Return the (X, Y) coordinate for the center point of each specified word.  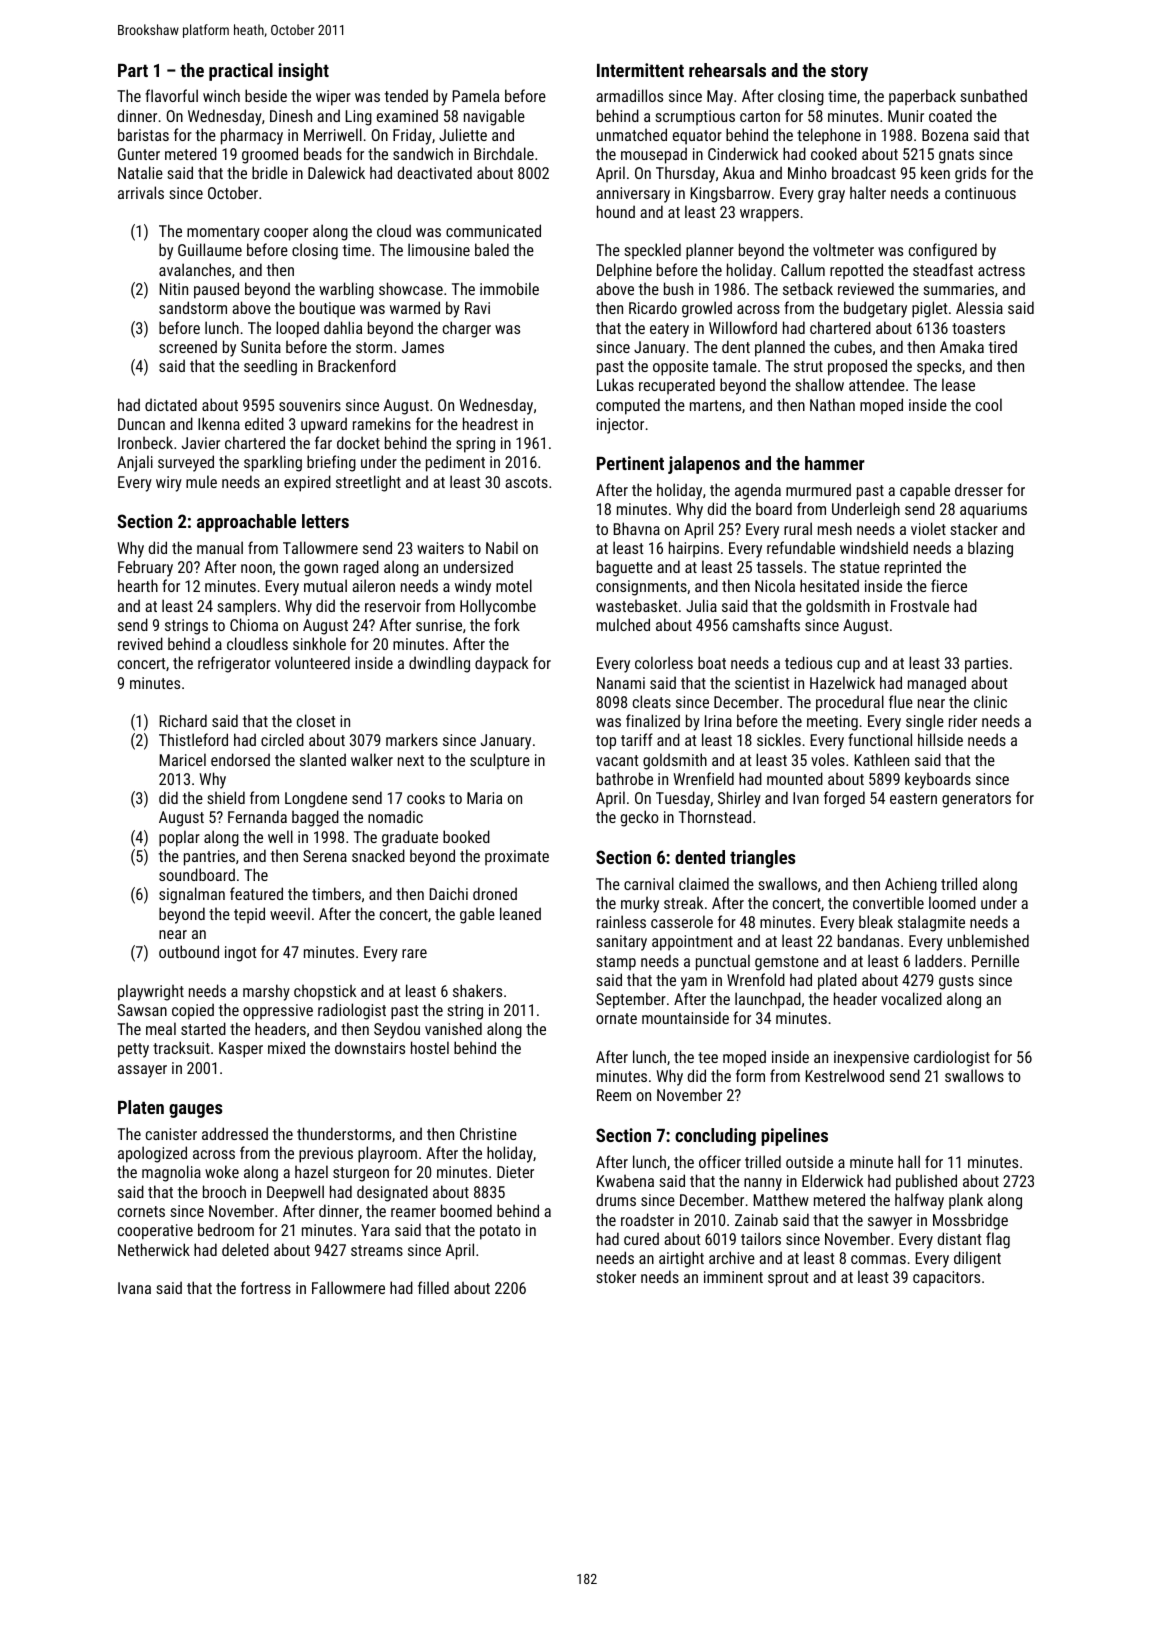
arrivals (141, 192)
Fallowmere (348, 1287)
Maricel (183, 759)
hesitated (829, 585)
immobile (509, 288)
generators (976, 800)
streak (683, 902)
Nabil (502, 547)
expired (307, 483)
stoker (616, 1276)
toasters (978, 328)
